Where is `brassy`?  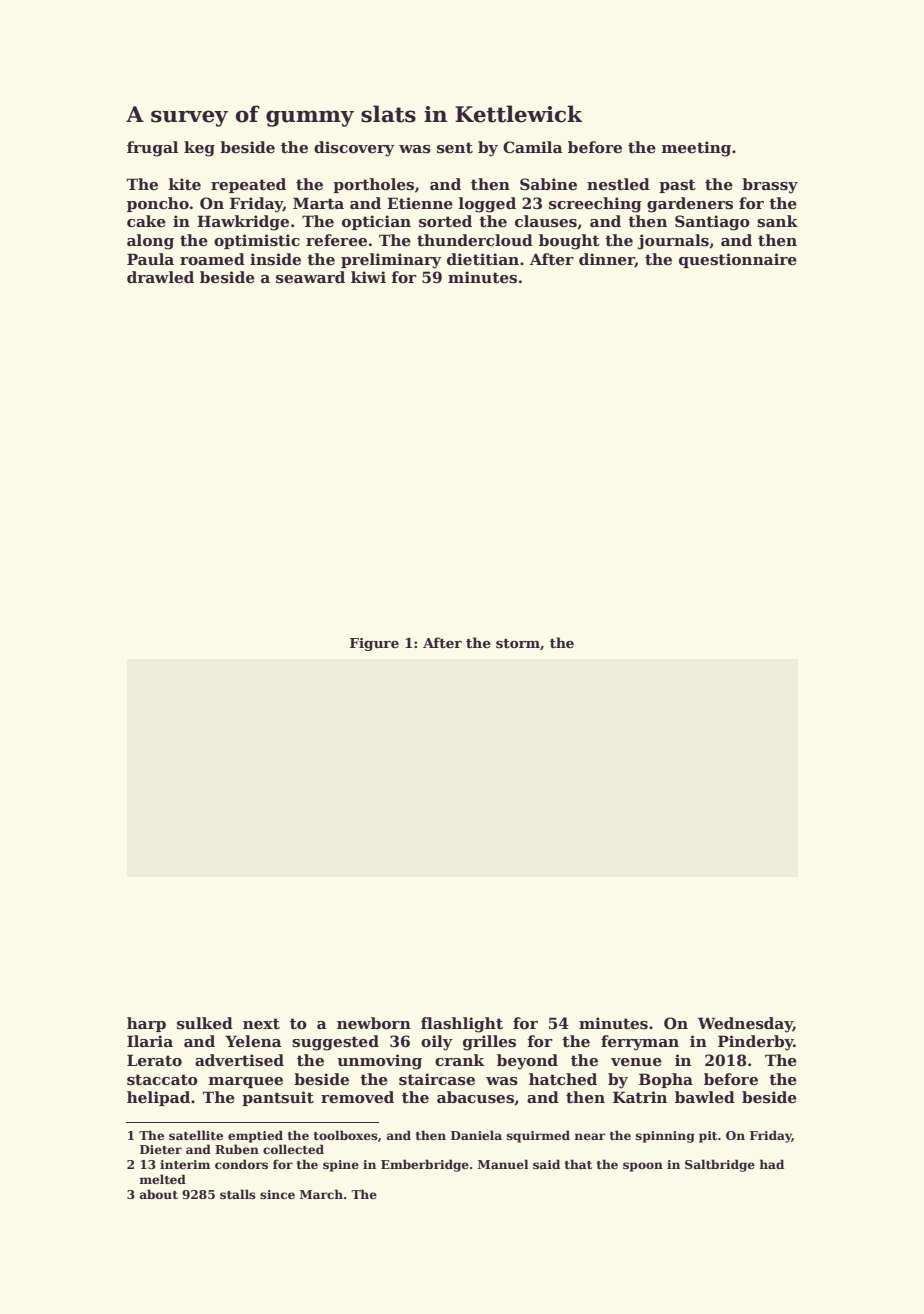 brassy is located at coordinates (770, 186).
